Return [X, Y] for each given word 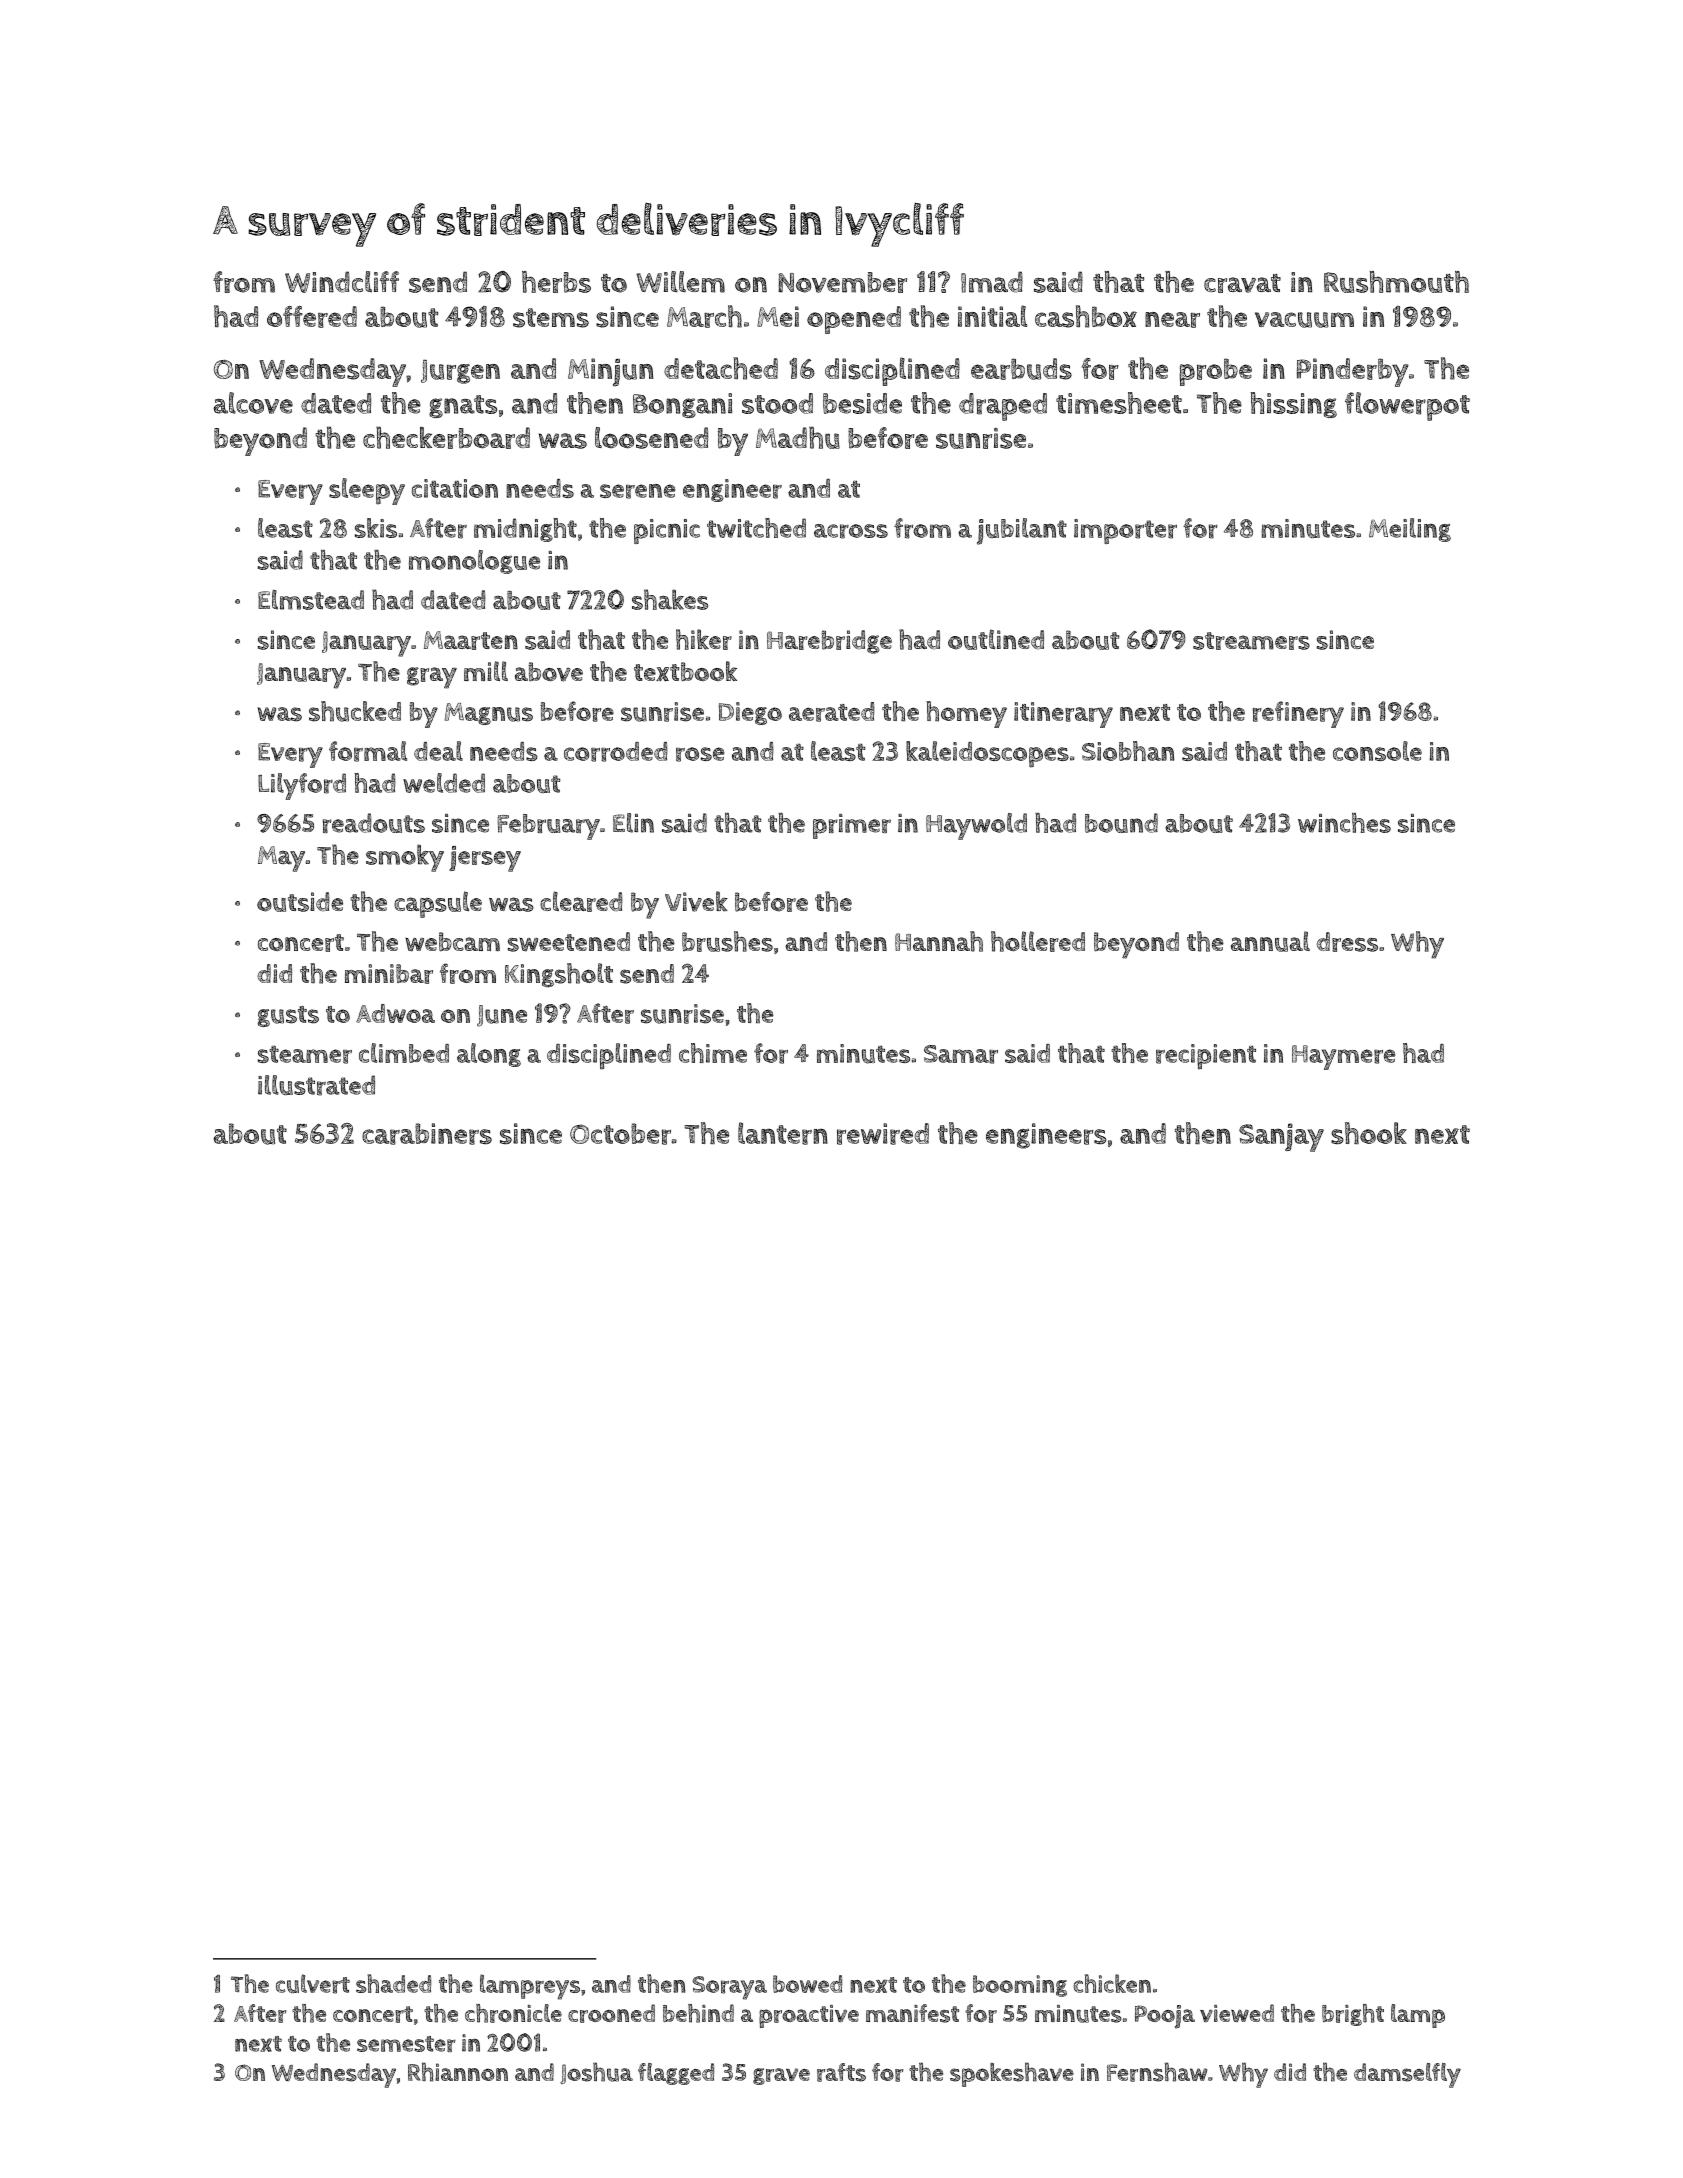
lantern [783, 1133]
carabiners [427, 1134]
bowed [807, 1984]
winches [1344, 823]
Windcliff [342, 282]
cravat [1242, 283]
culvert [313, 1984]
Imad [992, 282]
